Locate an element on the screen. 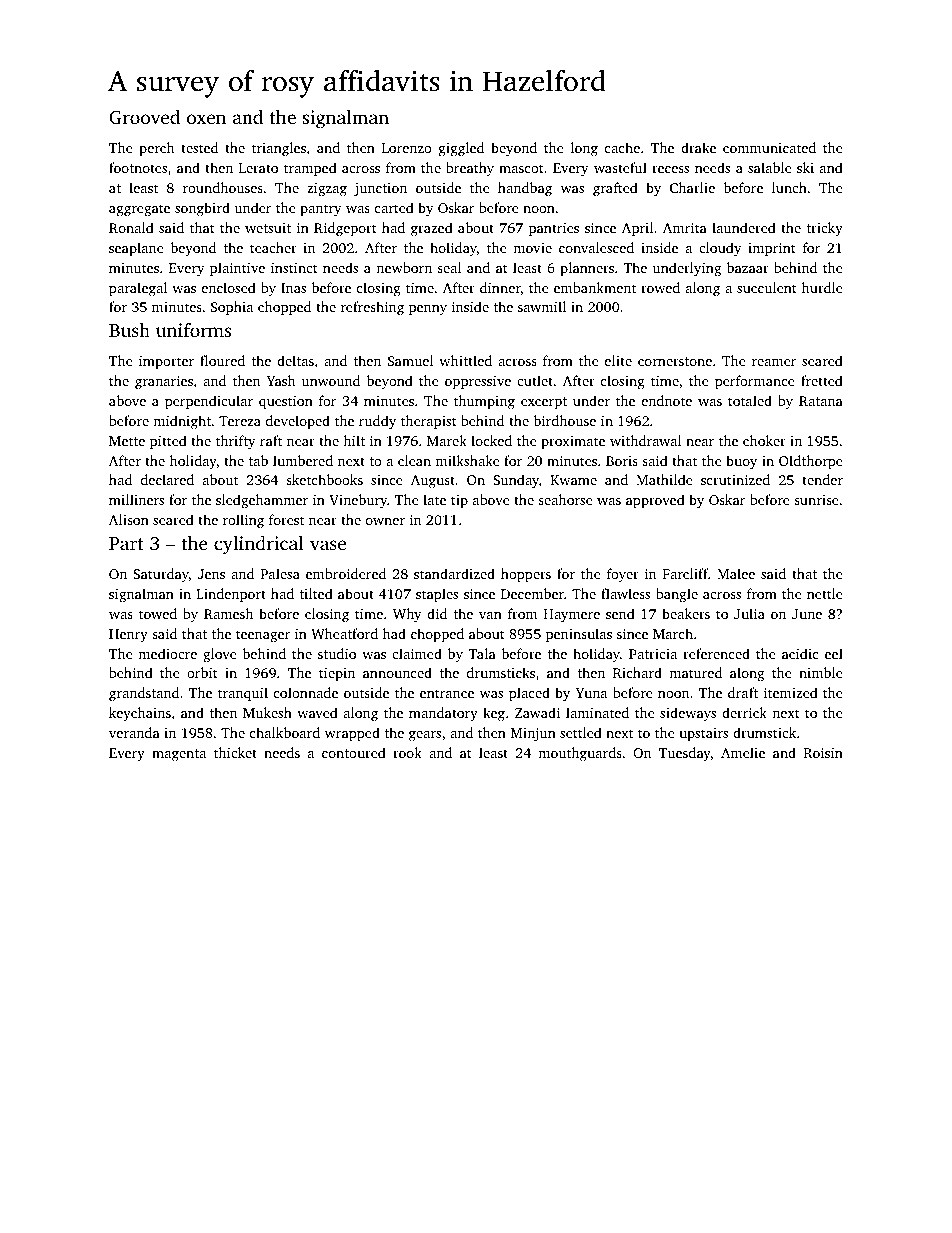 This screenshot has width=952, height=1233. scrutinized is located at coordinates (735, 479).
